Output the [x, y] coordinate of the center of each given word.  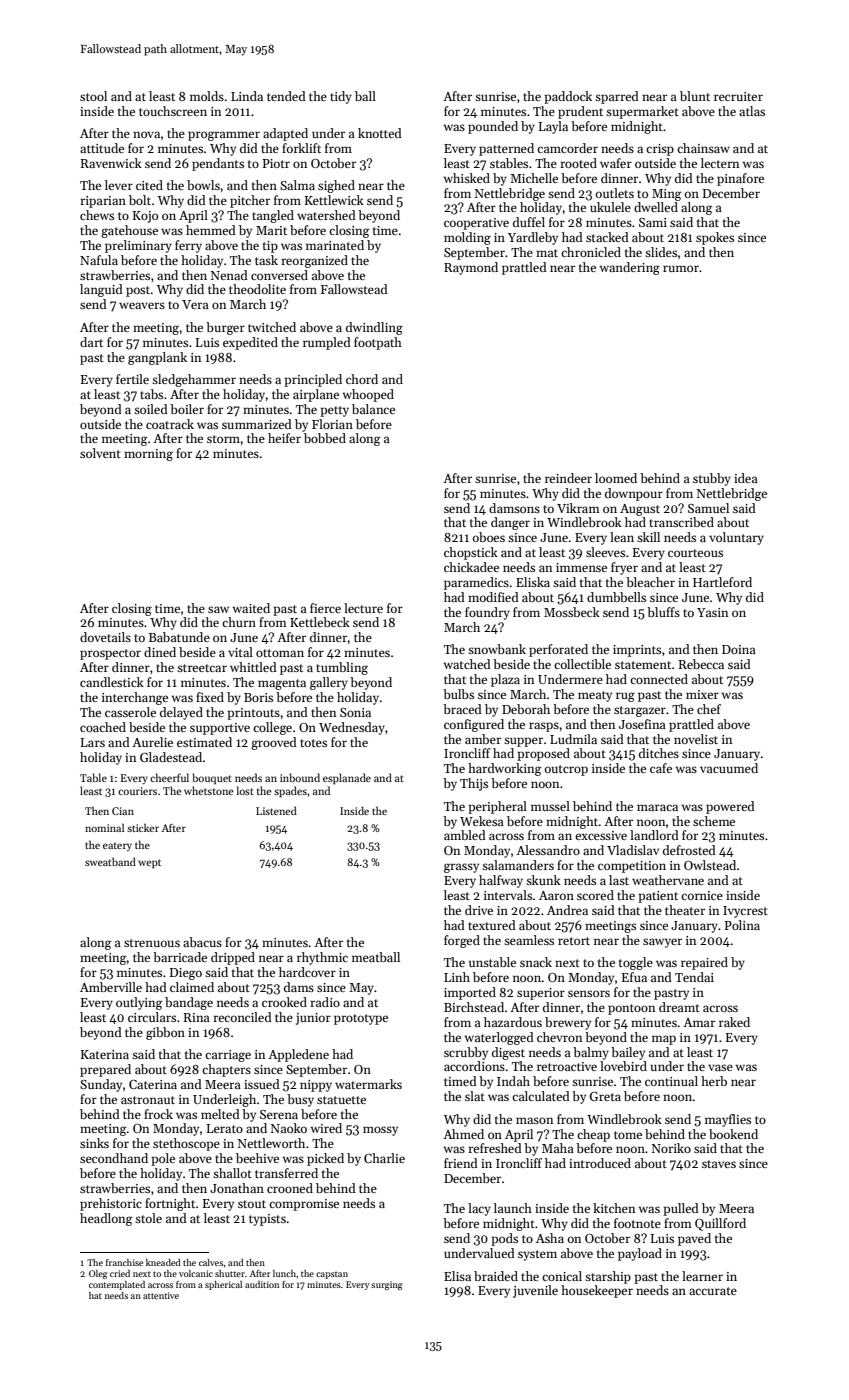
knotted [380, 133]
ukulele [610, 207]
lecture [363, 608]
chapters [226, 1070]
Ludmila [573, 739]
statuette [341, 1100]
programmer [224, 136]
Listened [276, 810]
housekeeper [597, 1291]
